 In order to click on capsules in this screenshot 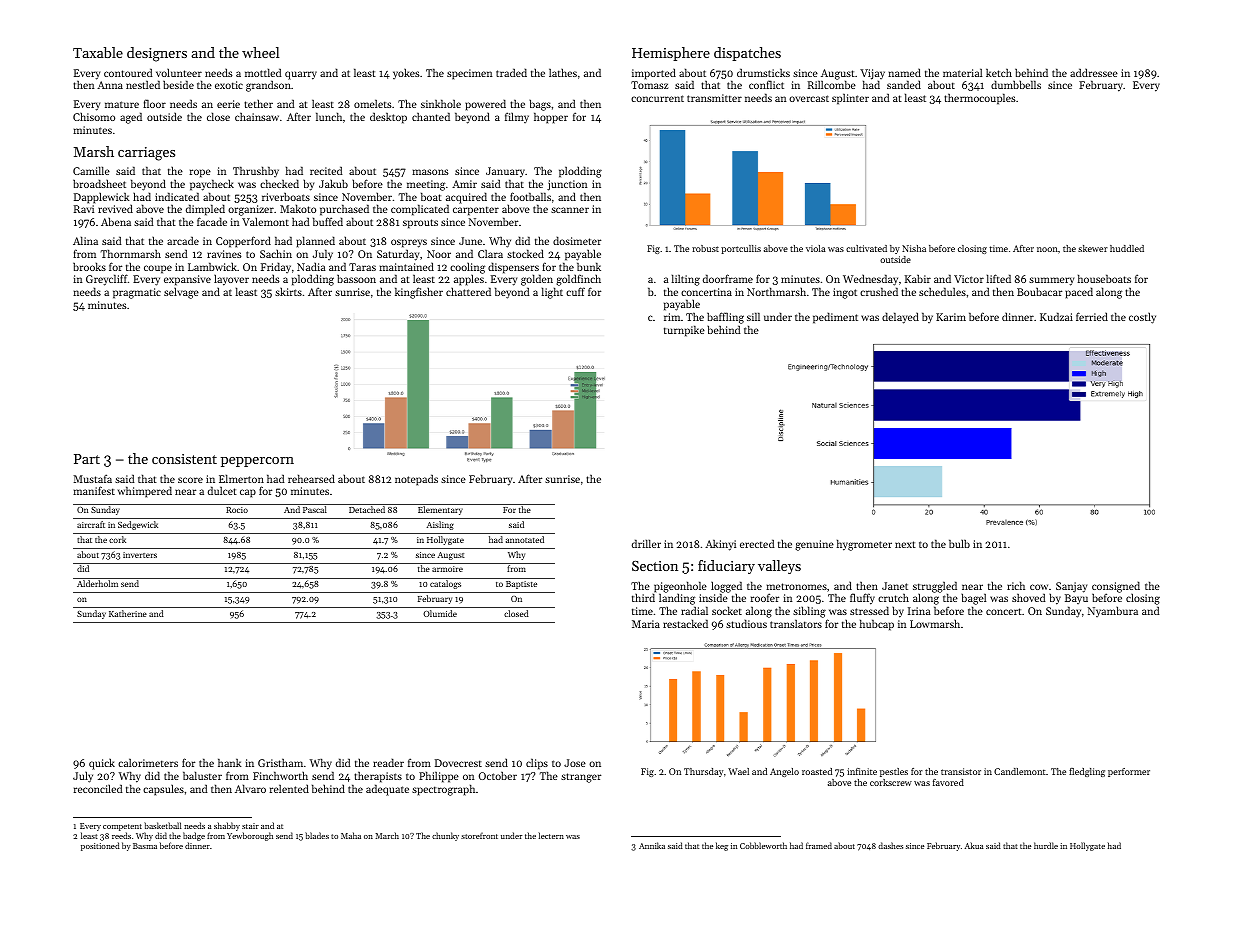, I will do `click(163, 790)`.
